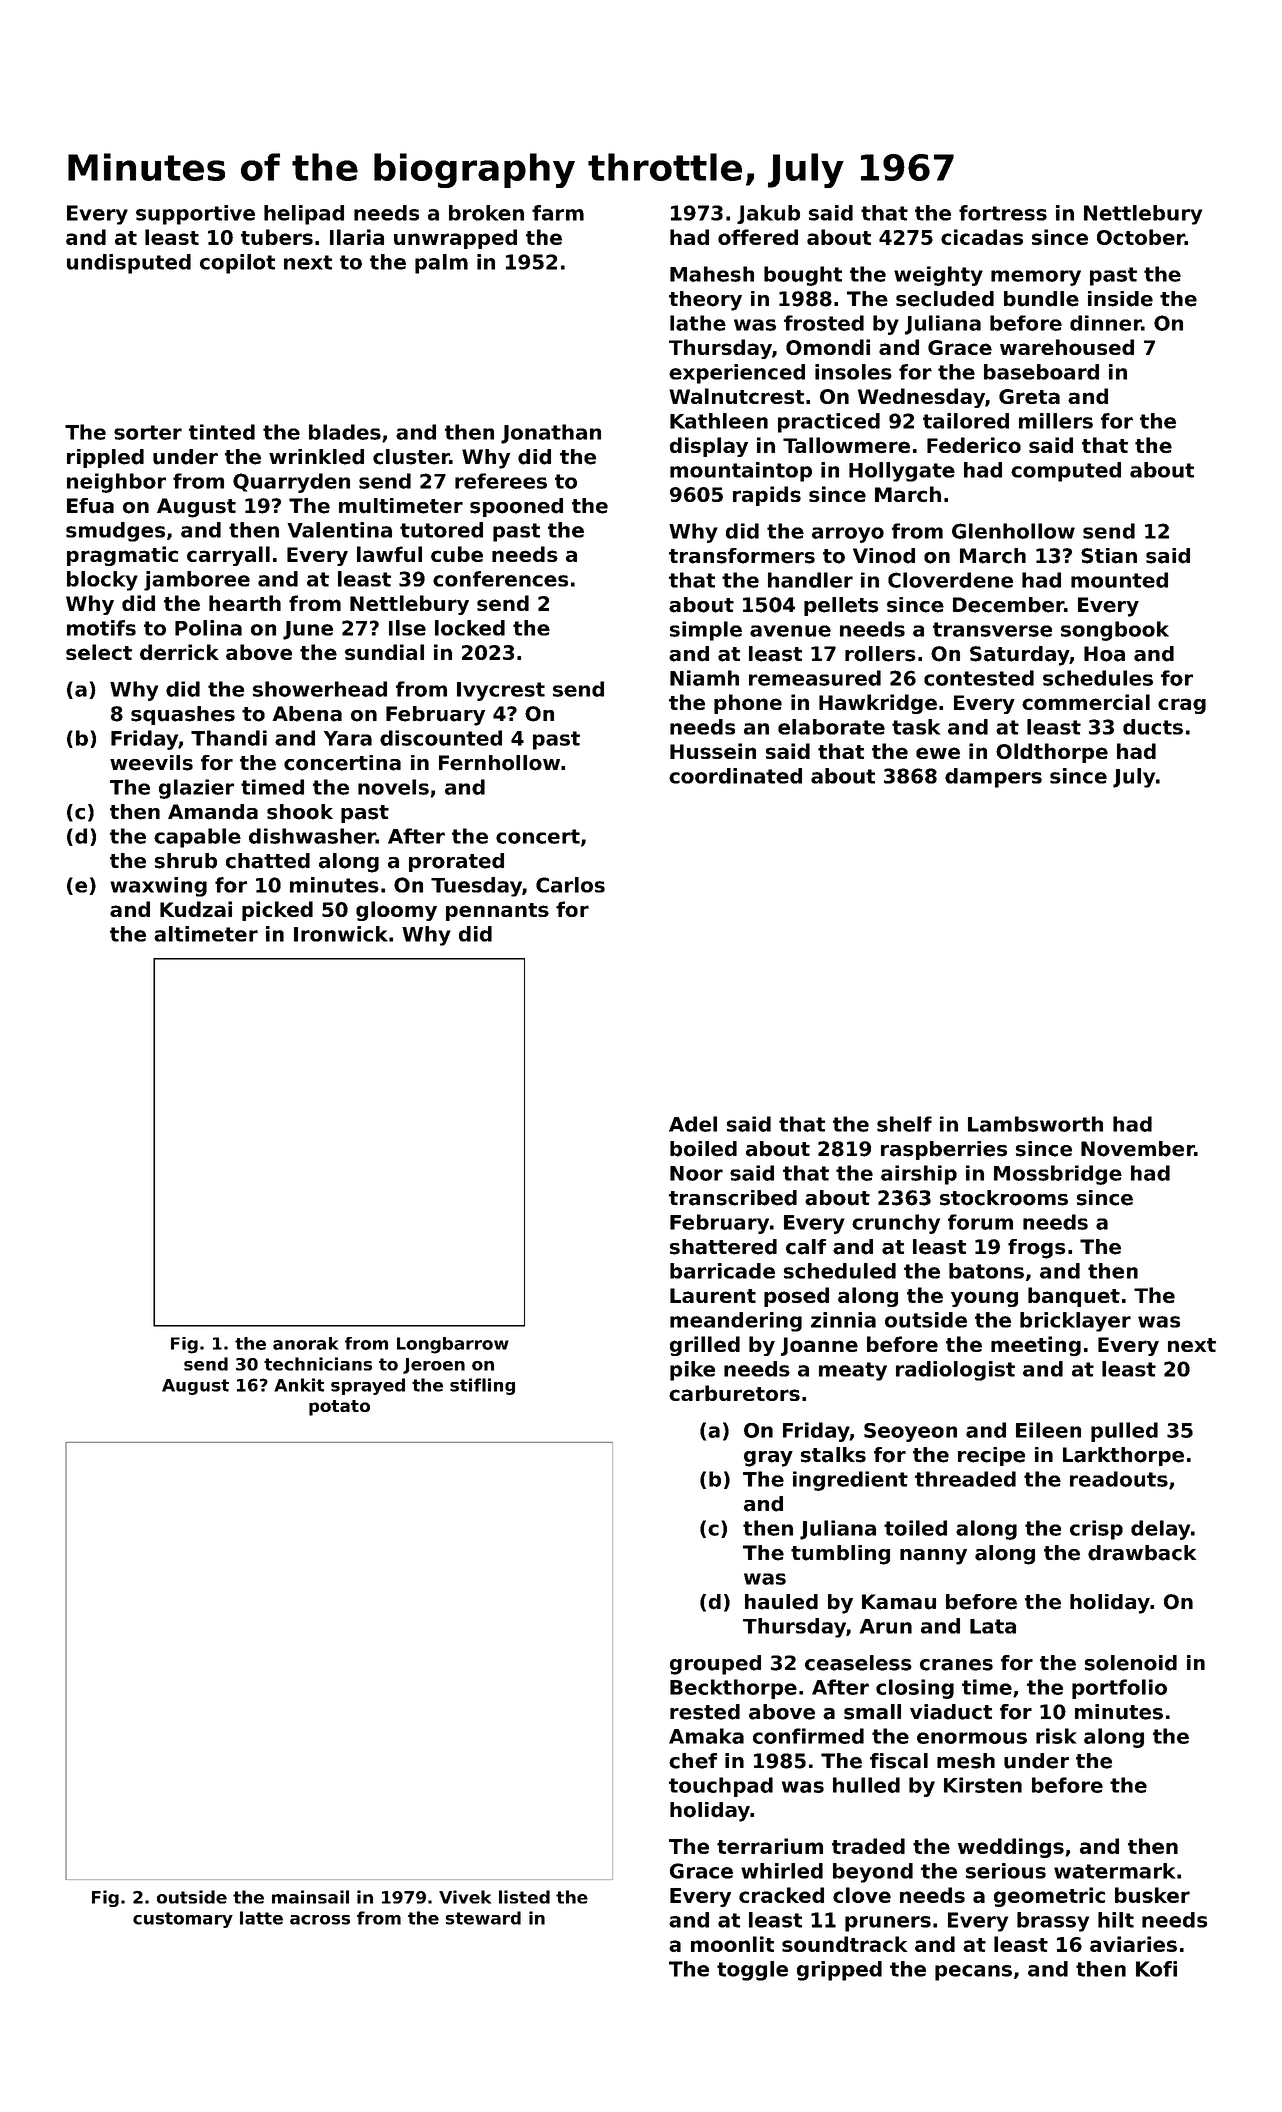 The image size is (1282, 2112). What do you see at coordinates (304, 215) in the image?
I see `helipad` at bounding box center [304, 215].
